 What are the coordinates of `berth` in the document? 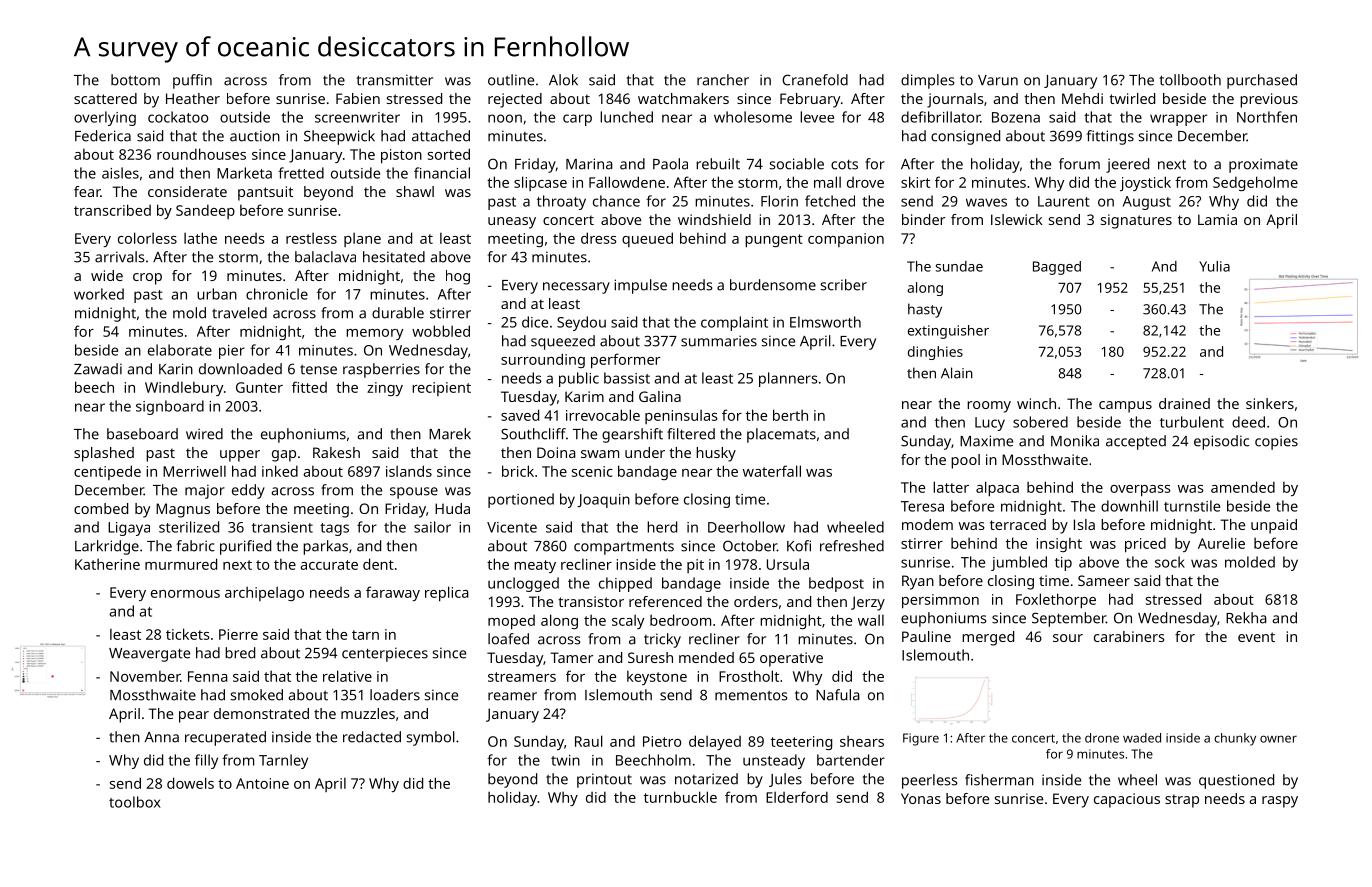 It's located at (790, 415).
